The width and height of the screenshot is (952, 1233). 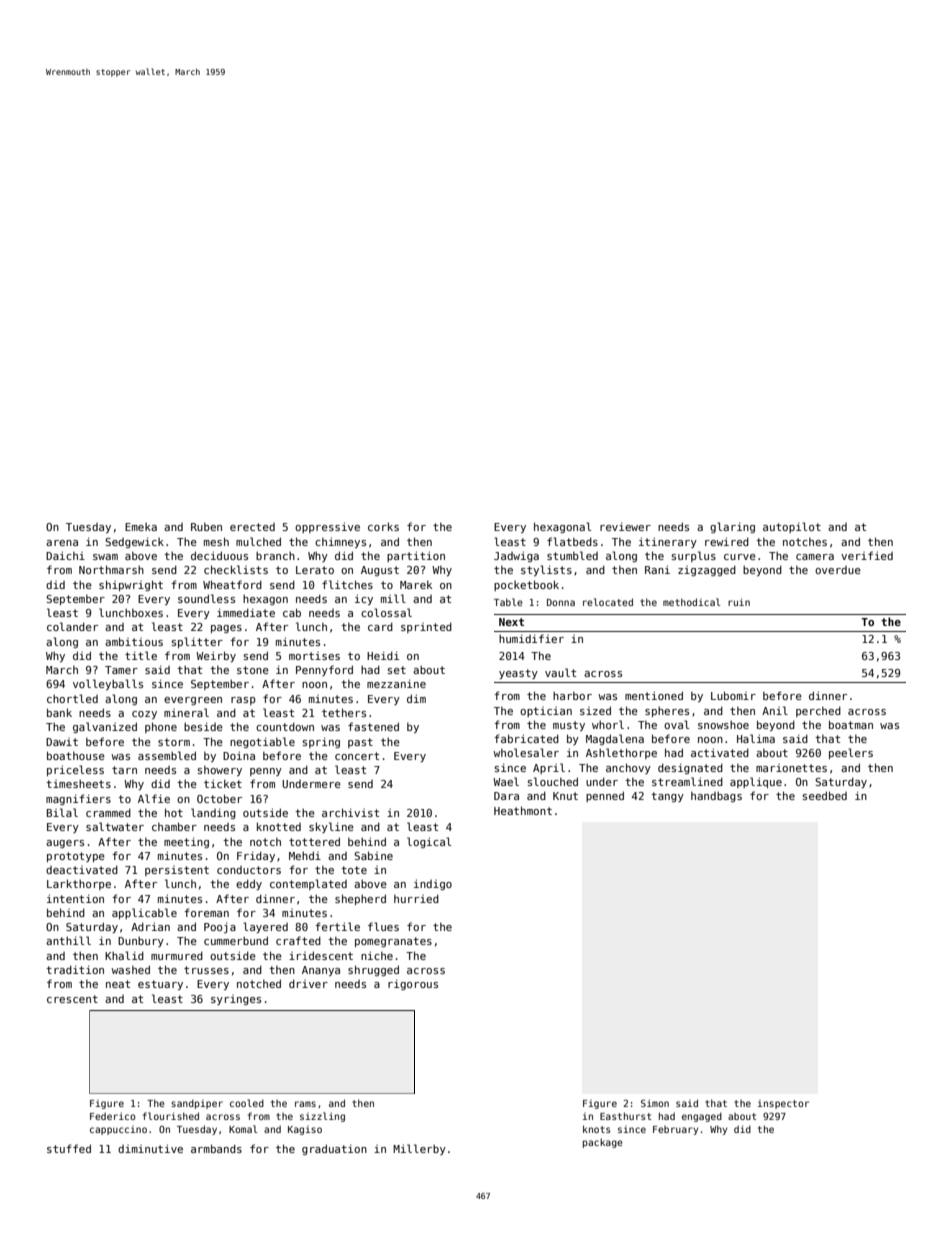 I want to click on fabricated, so click(x=526, y=738).
